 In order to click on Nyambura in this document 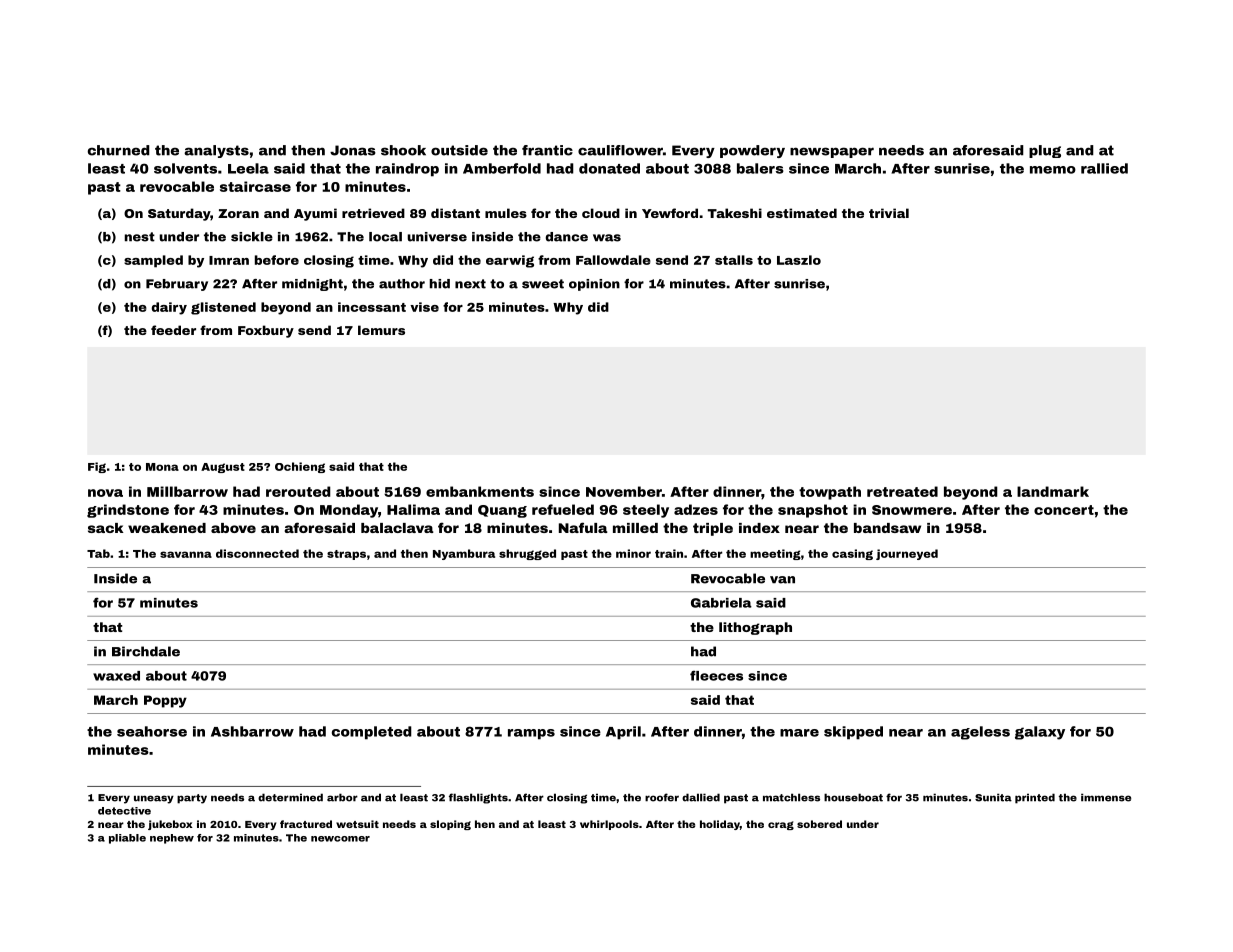, I will do `click(464, 554)`.
